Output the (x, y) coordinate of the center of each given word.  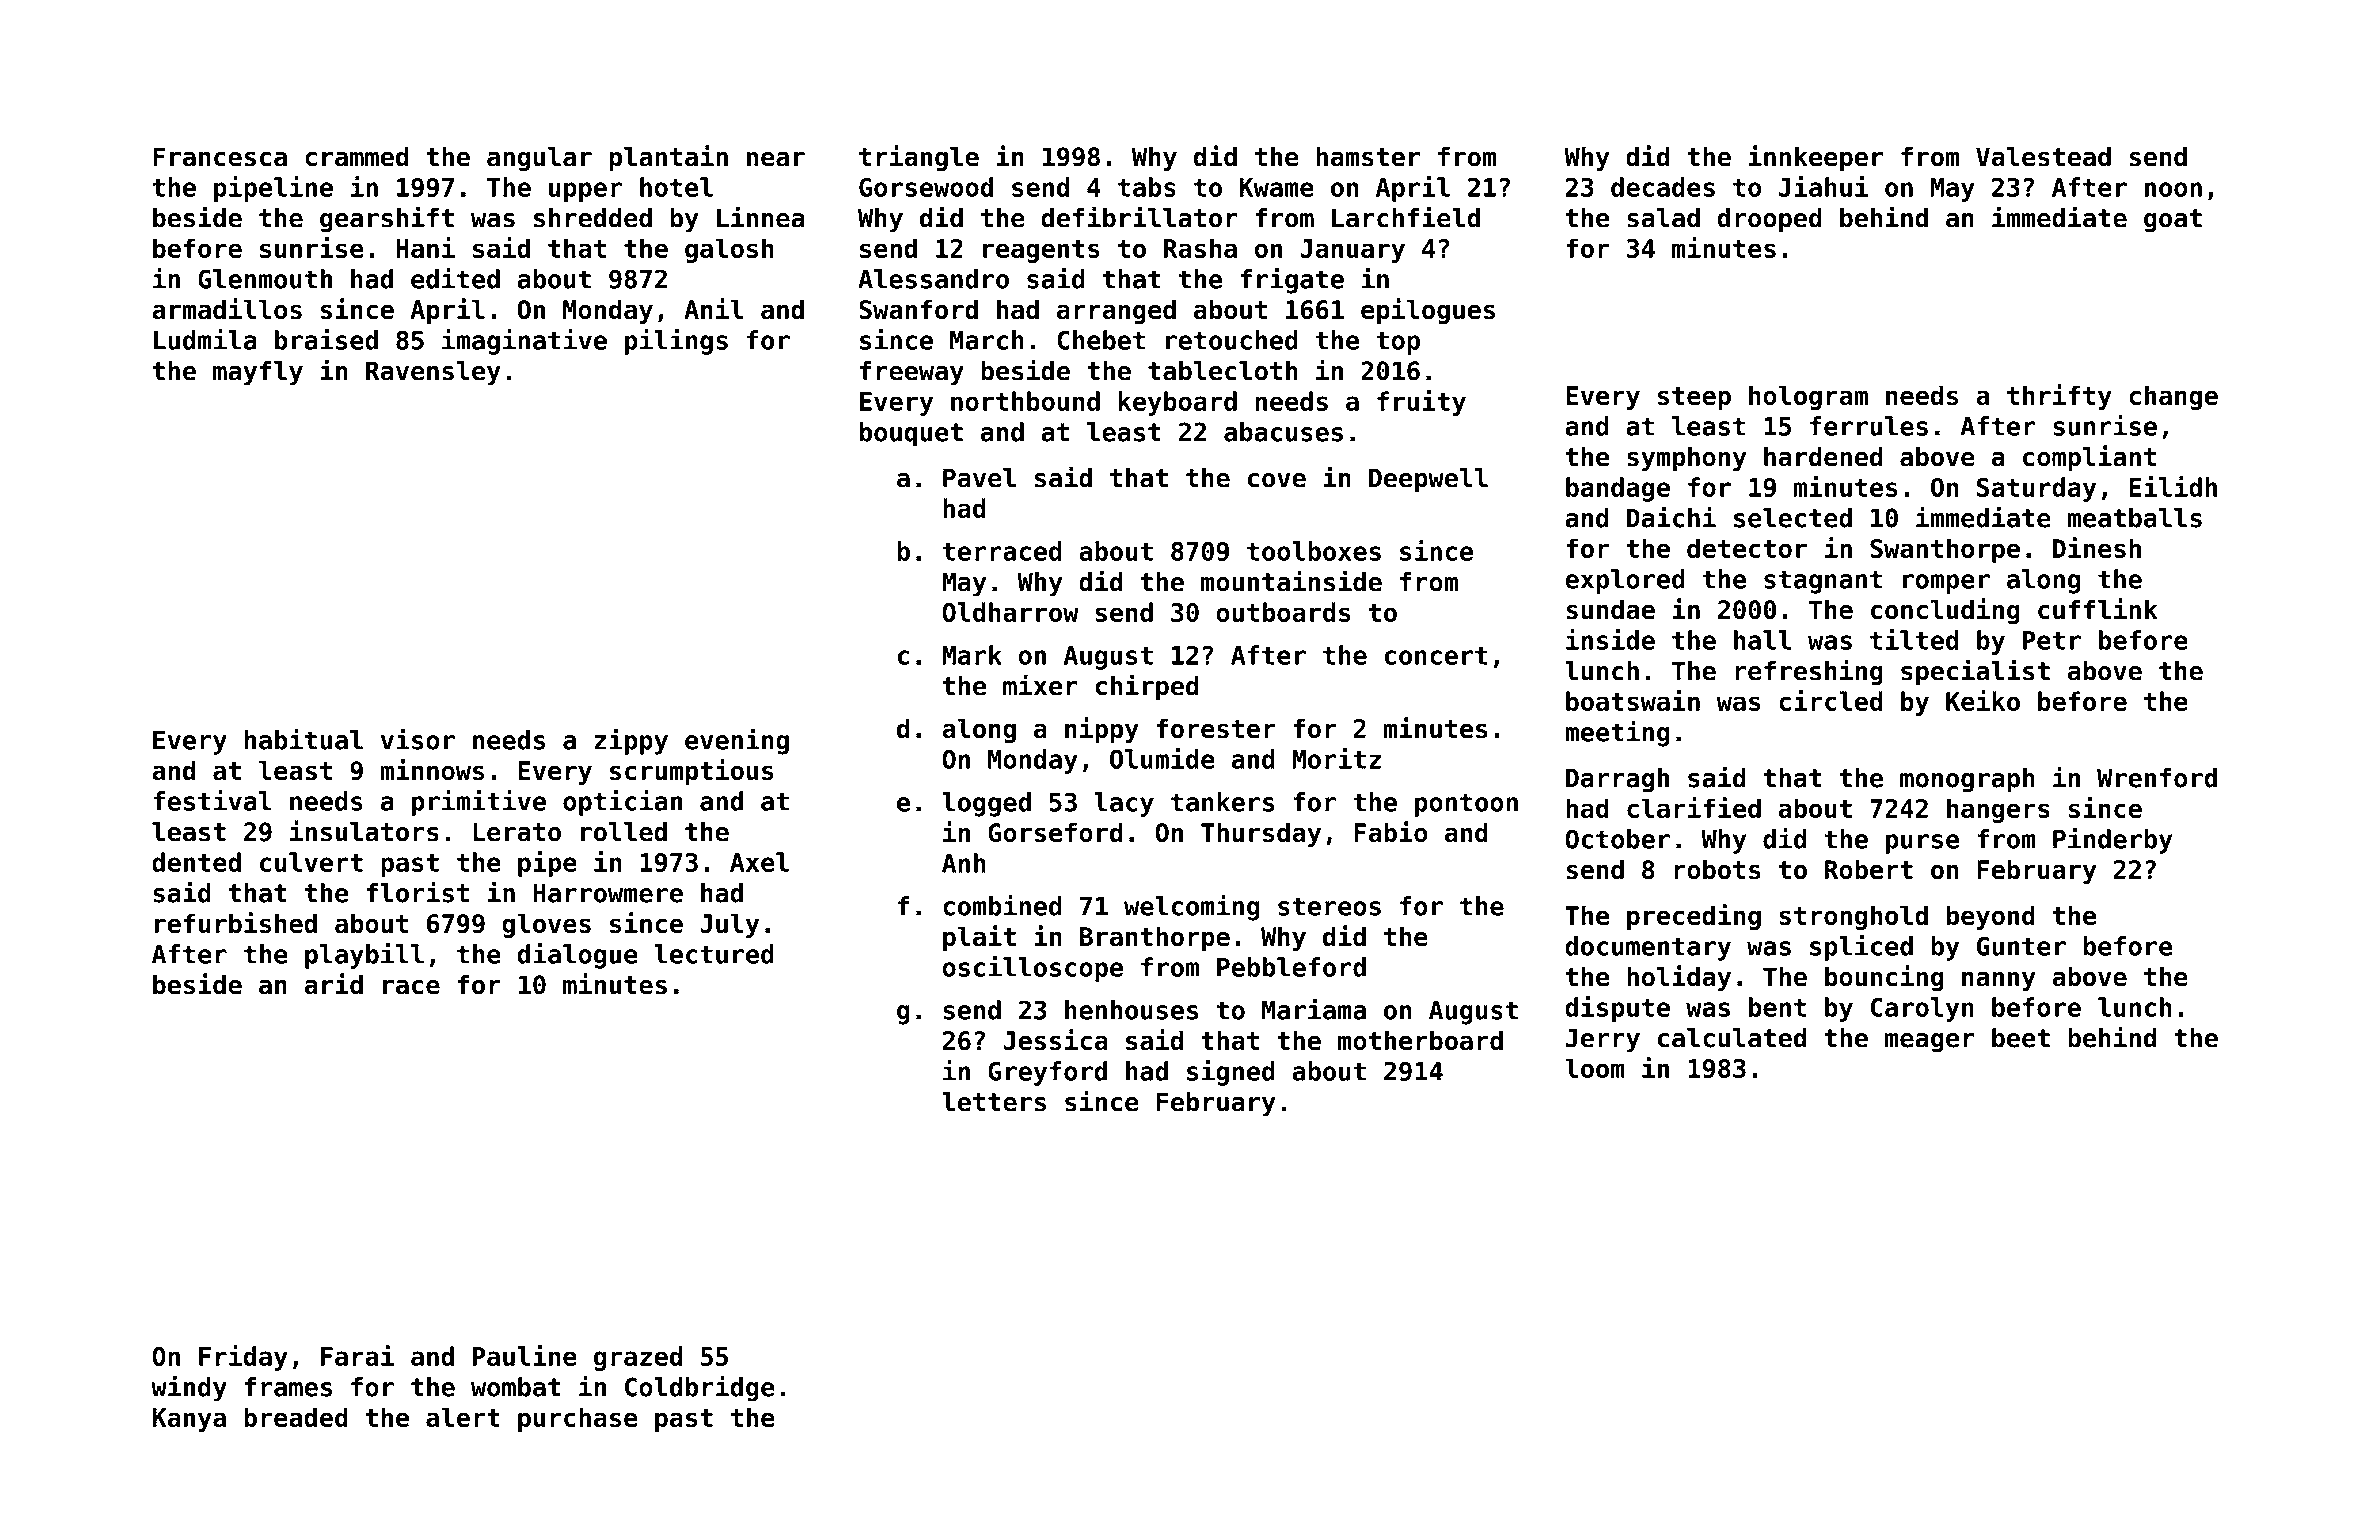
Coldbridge (700, 1388)
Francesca (220, 157)
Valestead (2043, 156)
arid (333, 984)
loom (1595, 1068)
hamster (1368, 156)
